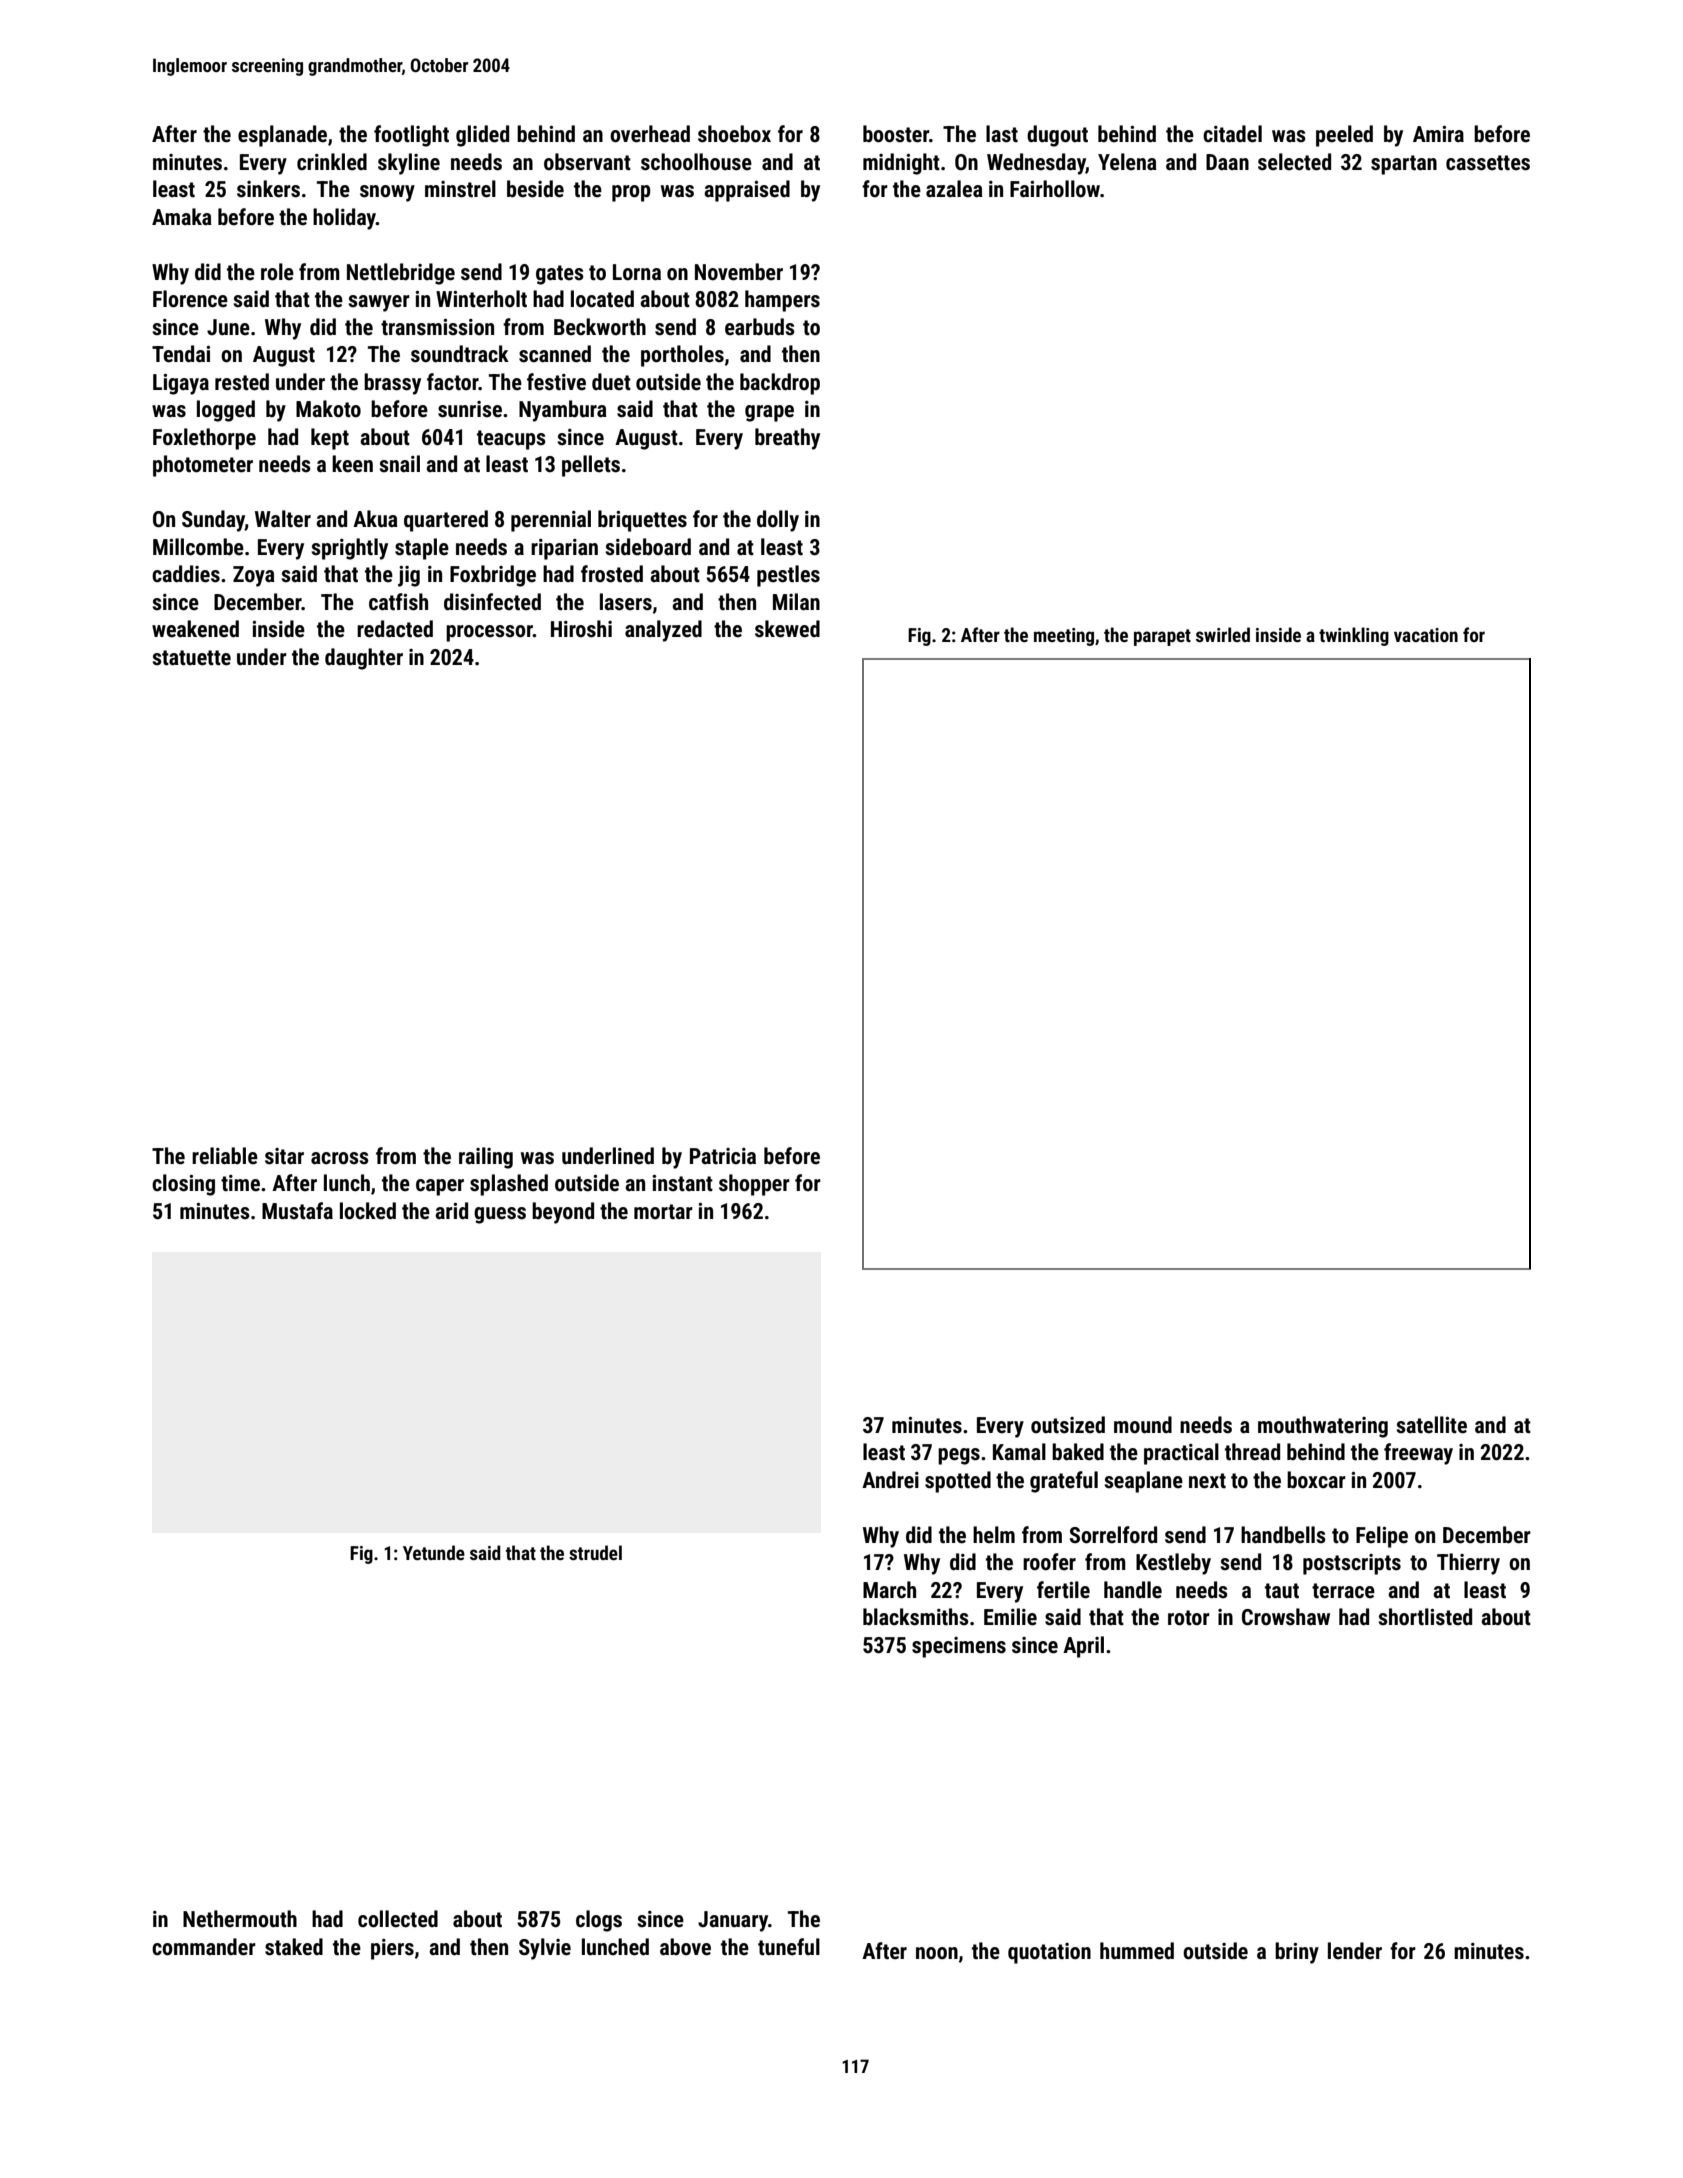 The width and height of the image is (1683, 2178). What do you see at coordinates (723, 1156) in the image?
I see `Patricia` at bounding box center [723, 1156].
